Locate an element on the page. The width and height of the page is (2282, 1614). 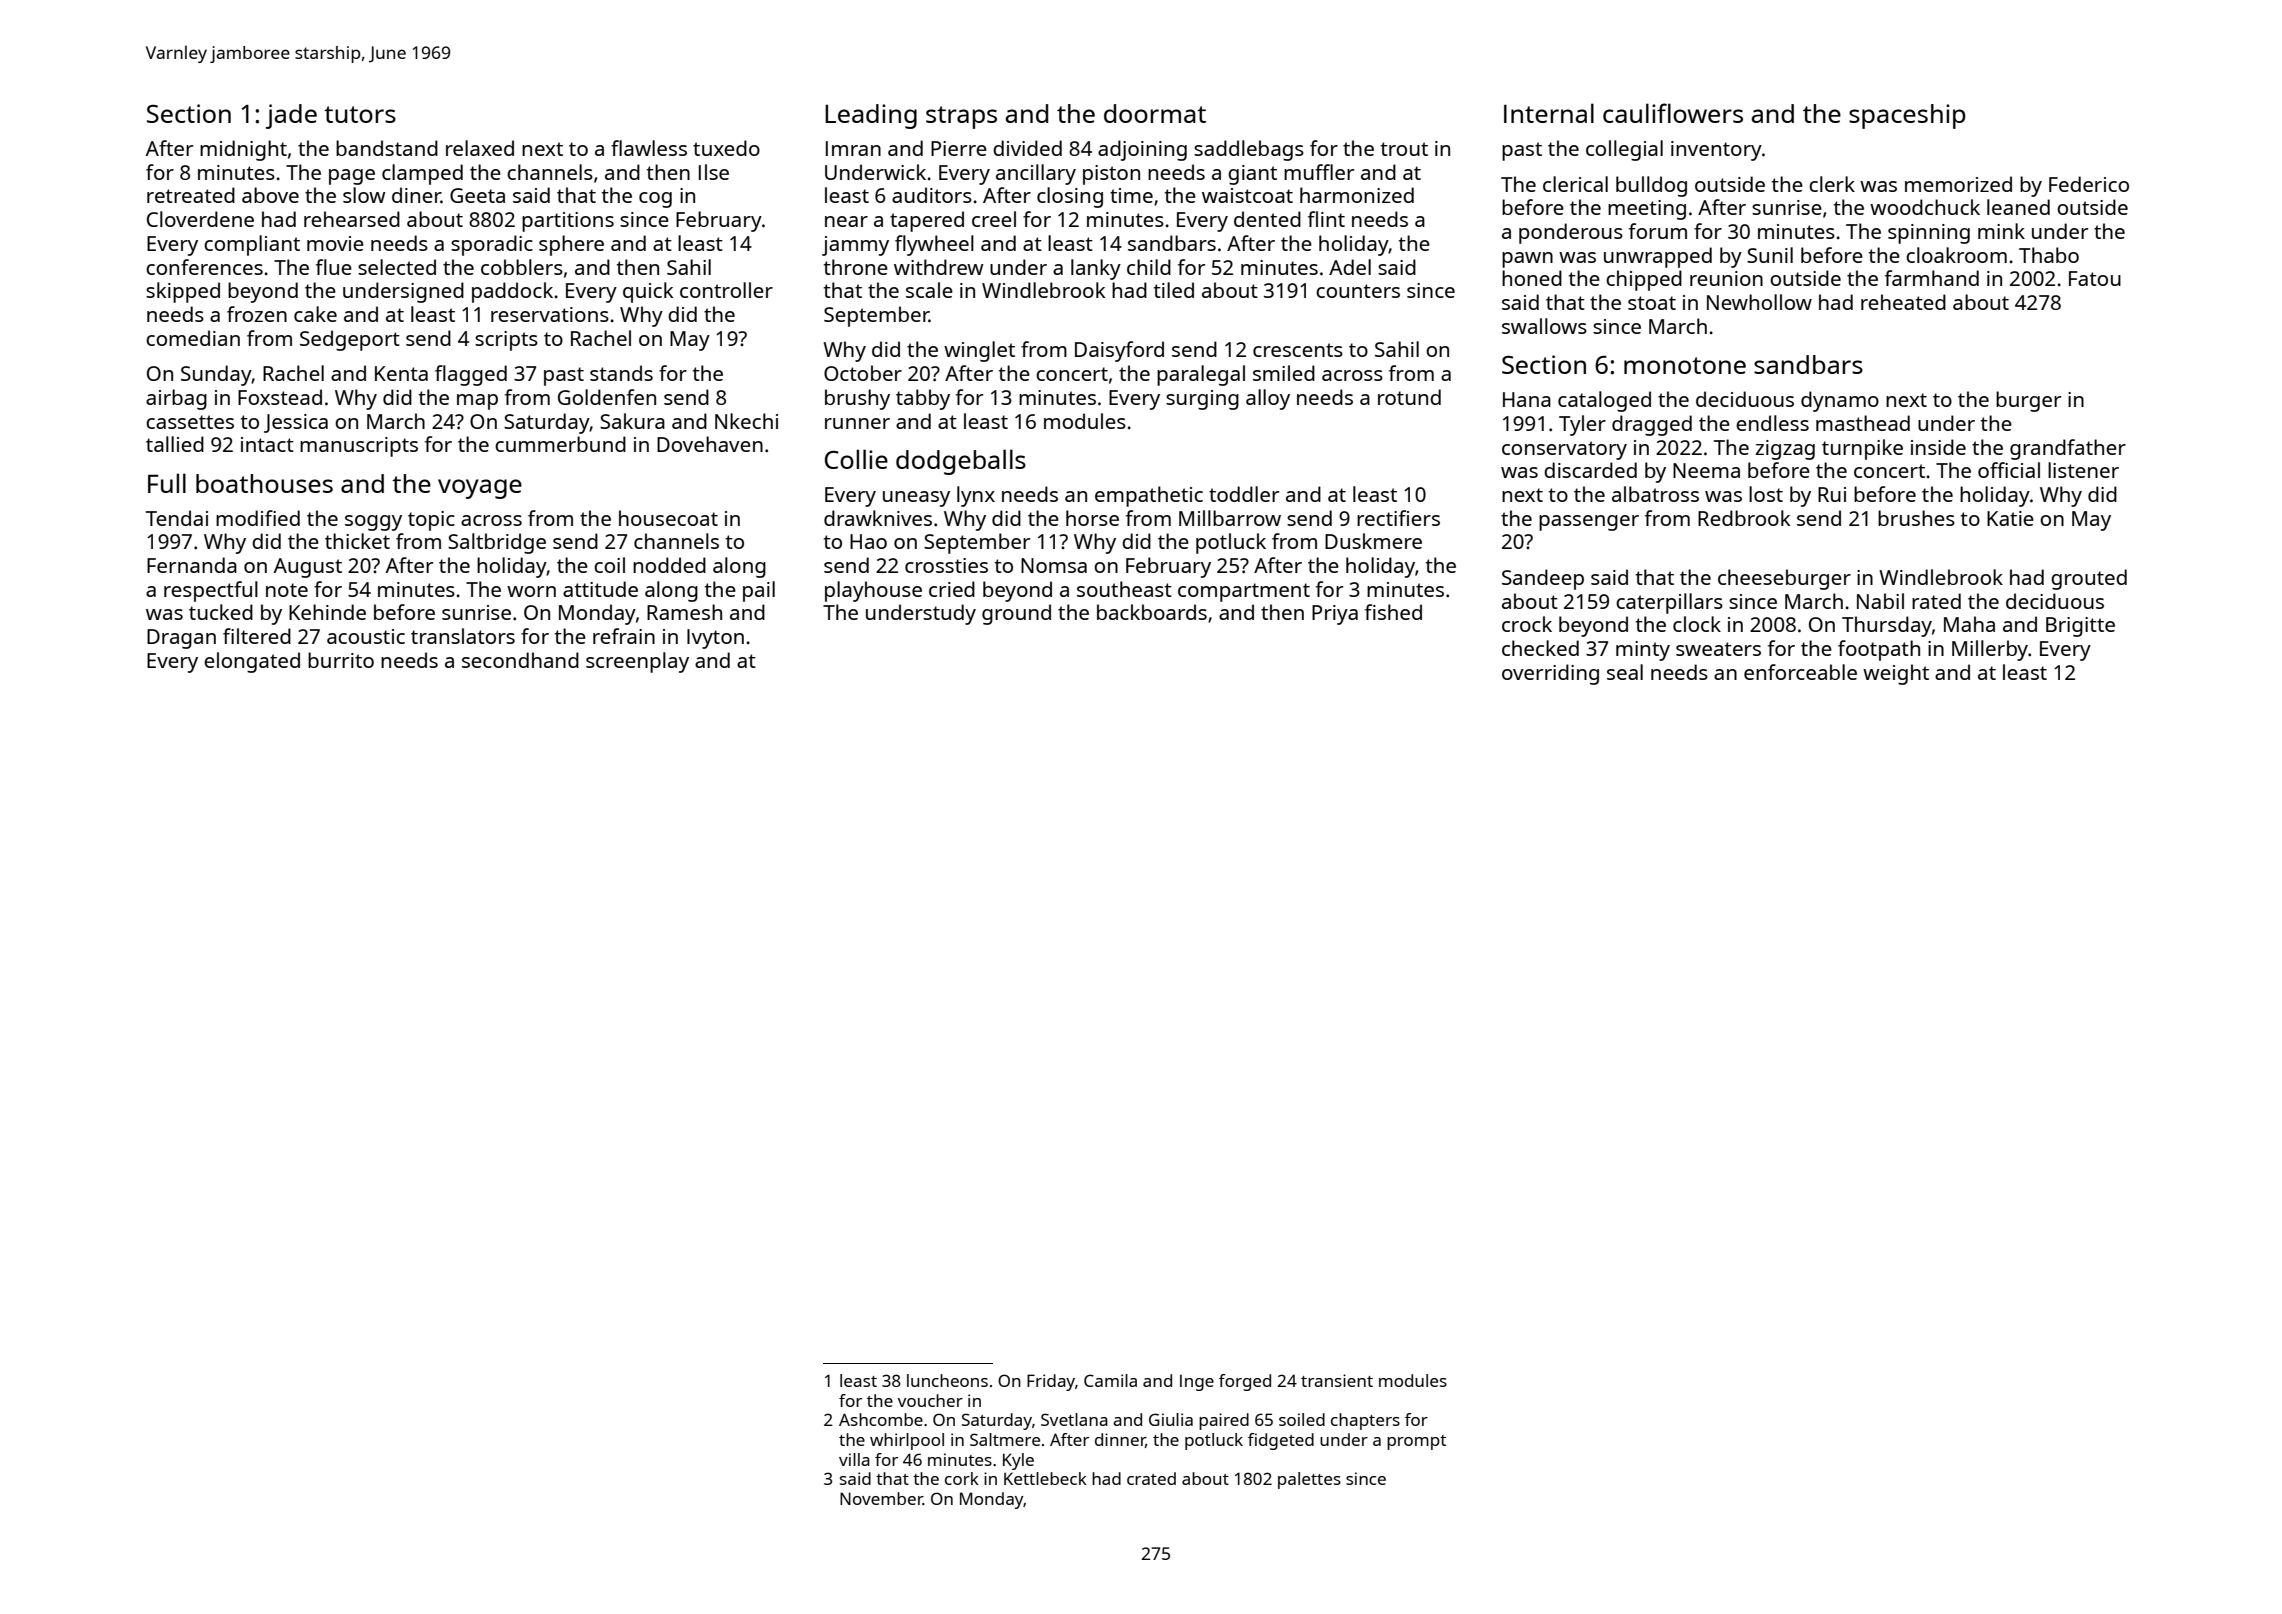
voucher is located at coordinates (930, 1400).
